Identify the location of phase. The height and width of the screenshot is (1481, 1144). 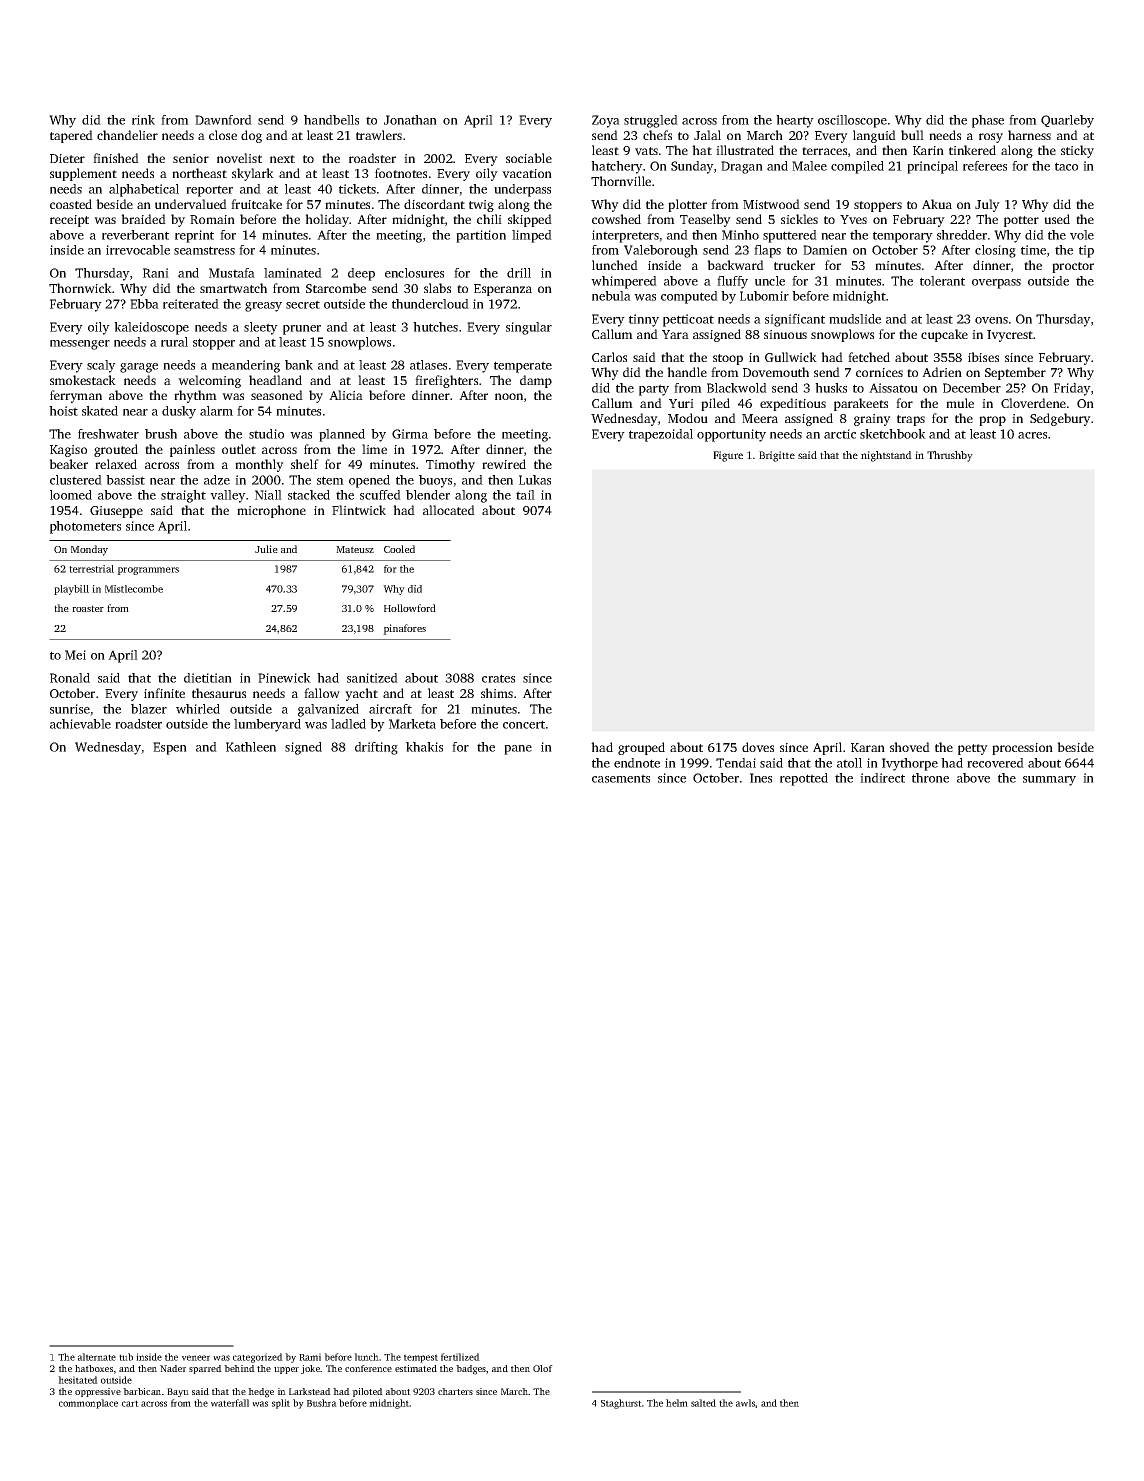
(988, 121).
